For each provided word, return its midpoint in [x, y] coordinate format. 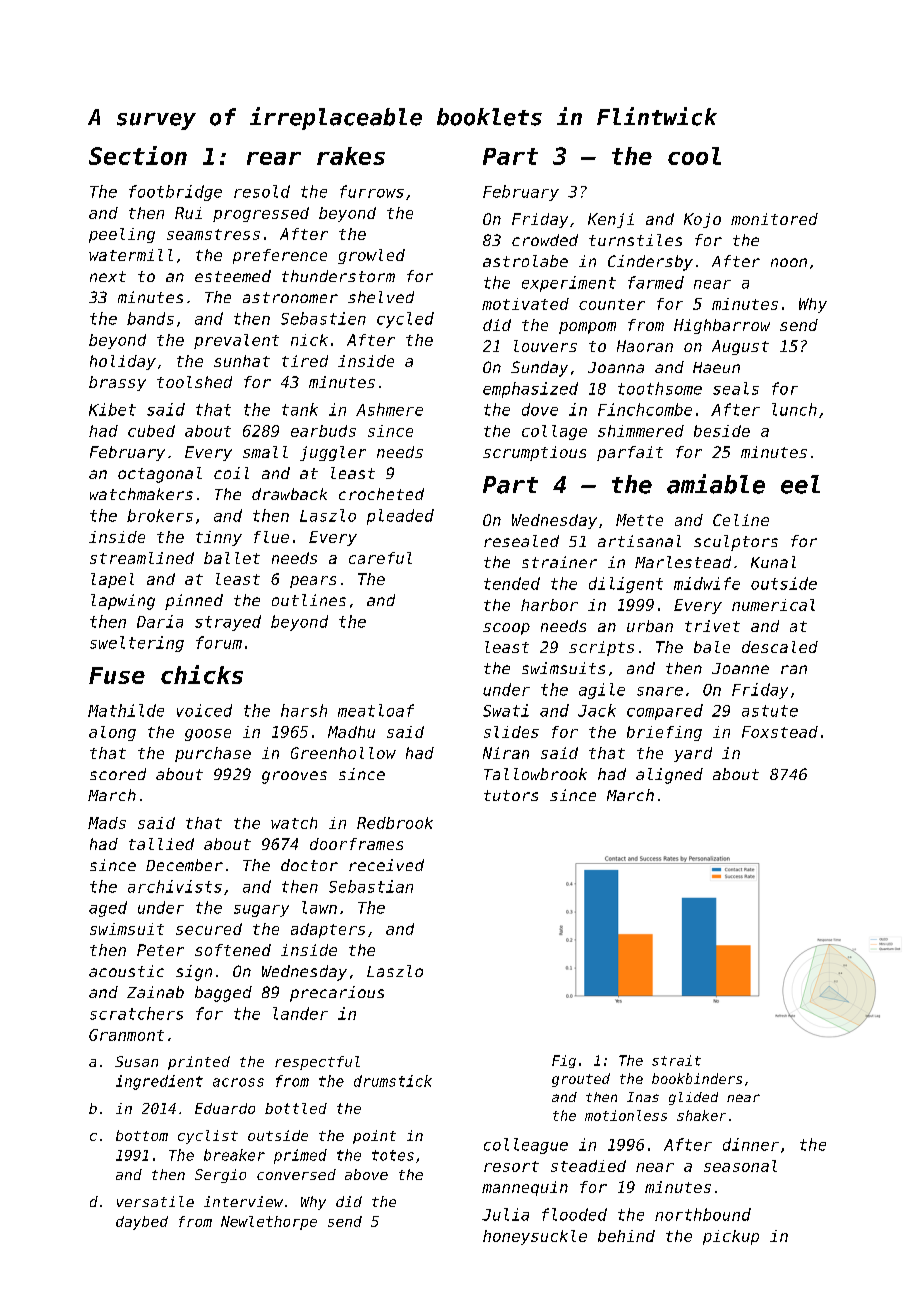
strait [676, 1060]
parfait [630, 453]
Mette [639, 520]
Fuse [117, 675]
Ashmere [389, 409]
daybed [142, 1223]
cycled [405, 320]
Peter [160, 950]
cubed [151, 431]
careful [380, 558]
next [108, 276]
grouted [581, 1080]
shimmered [641, 431]
